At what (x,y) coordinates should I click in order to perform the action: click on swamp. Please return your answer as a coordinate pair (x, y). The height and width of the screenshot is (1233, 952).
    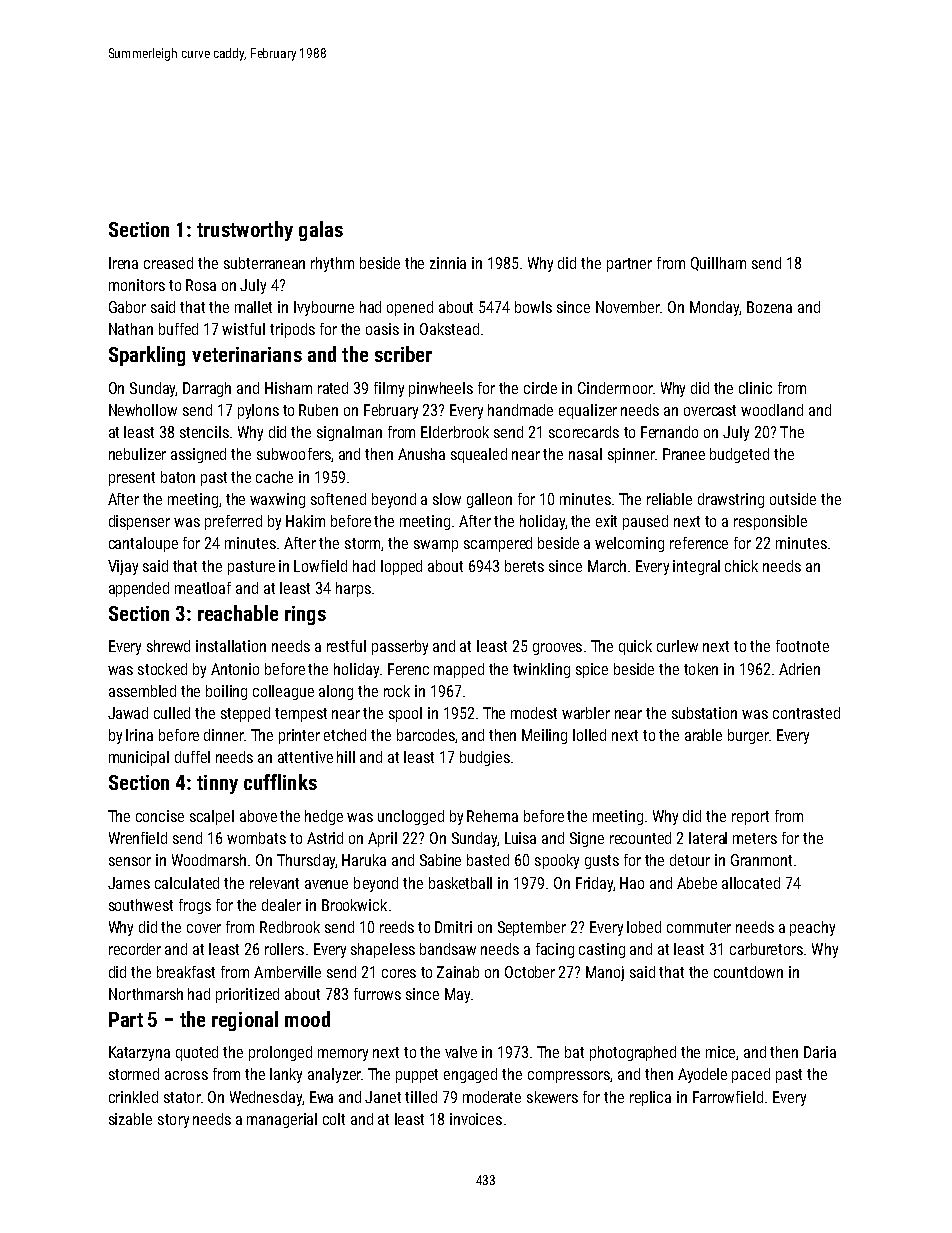
    Looking at the image, I should click on (436, 546).
